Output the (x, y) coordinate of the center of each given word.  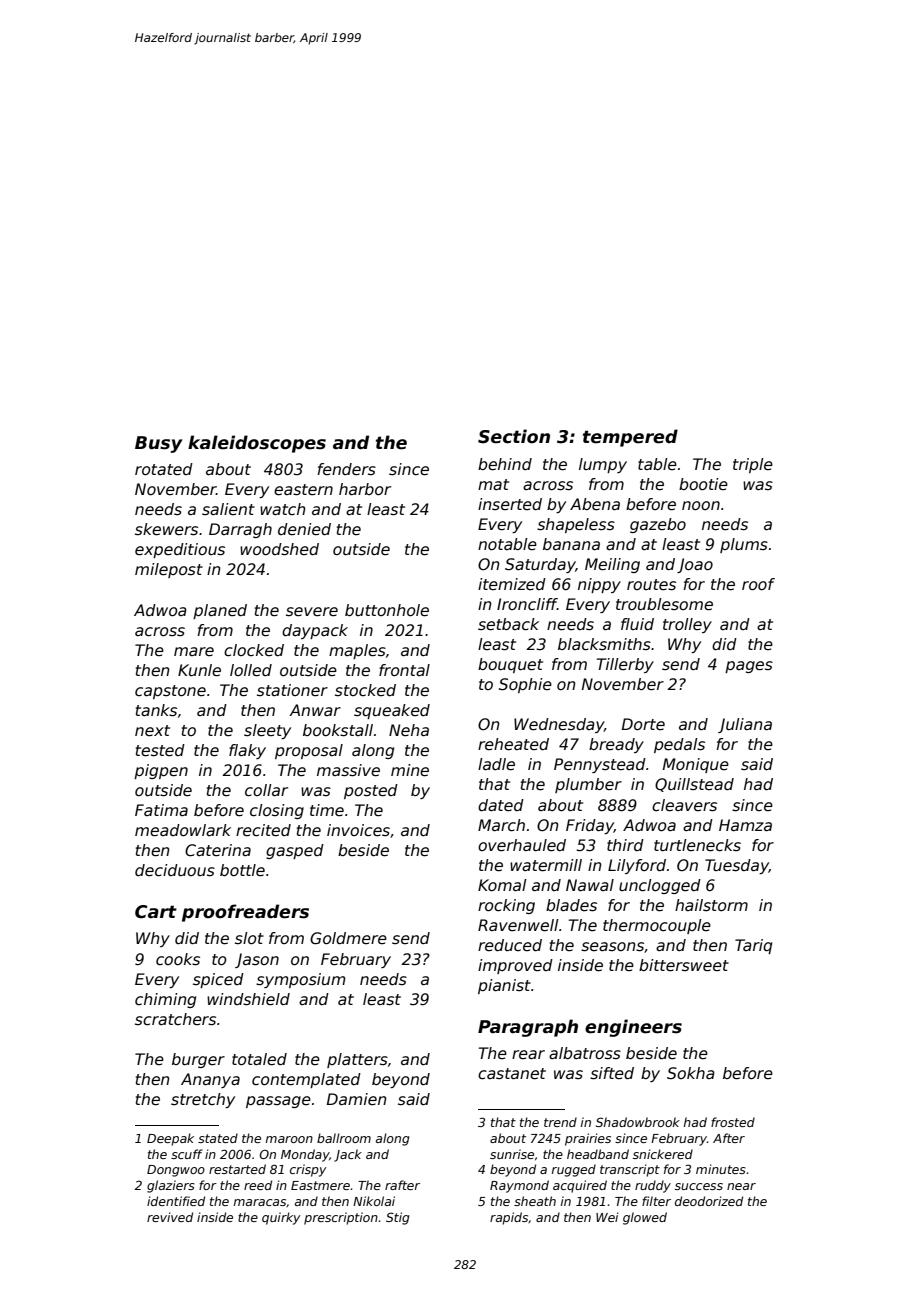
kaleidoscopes (257, 444)
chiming (165, 1000)
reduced (510, 945)
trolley (687, 625)
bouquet (510, 665)
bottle (242, 870)
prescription (341, 1218)
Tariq (753, 946)
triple (753, 465)
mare (194, 651)
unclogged (660, 886)
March (501, 825)
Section (514, 436)
